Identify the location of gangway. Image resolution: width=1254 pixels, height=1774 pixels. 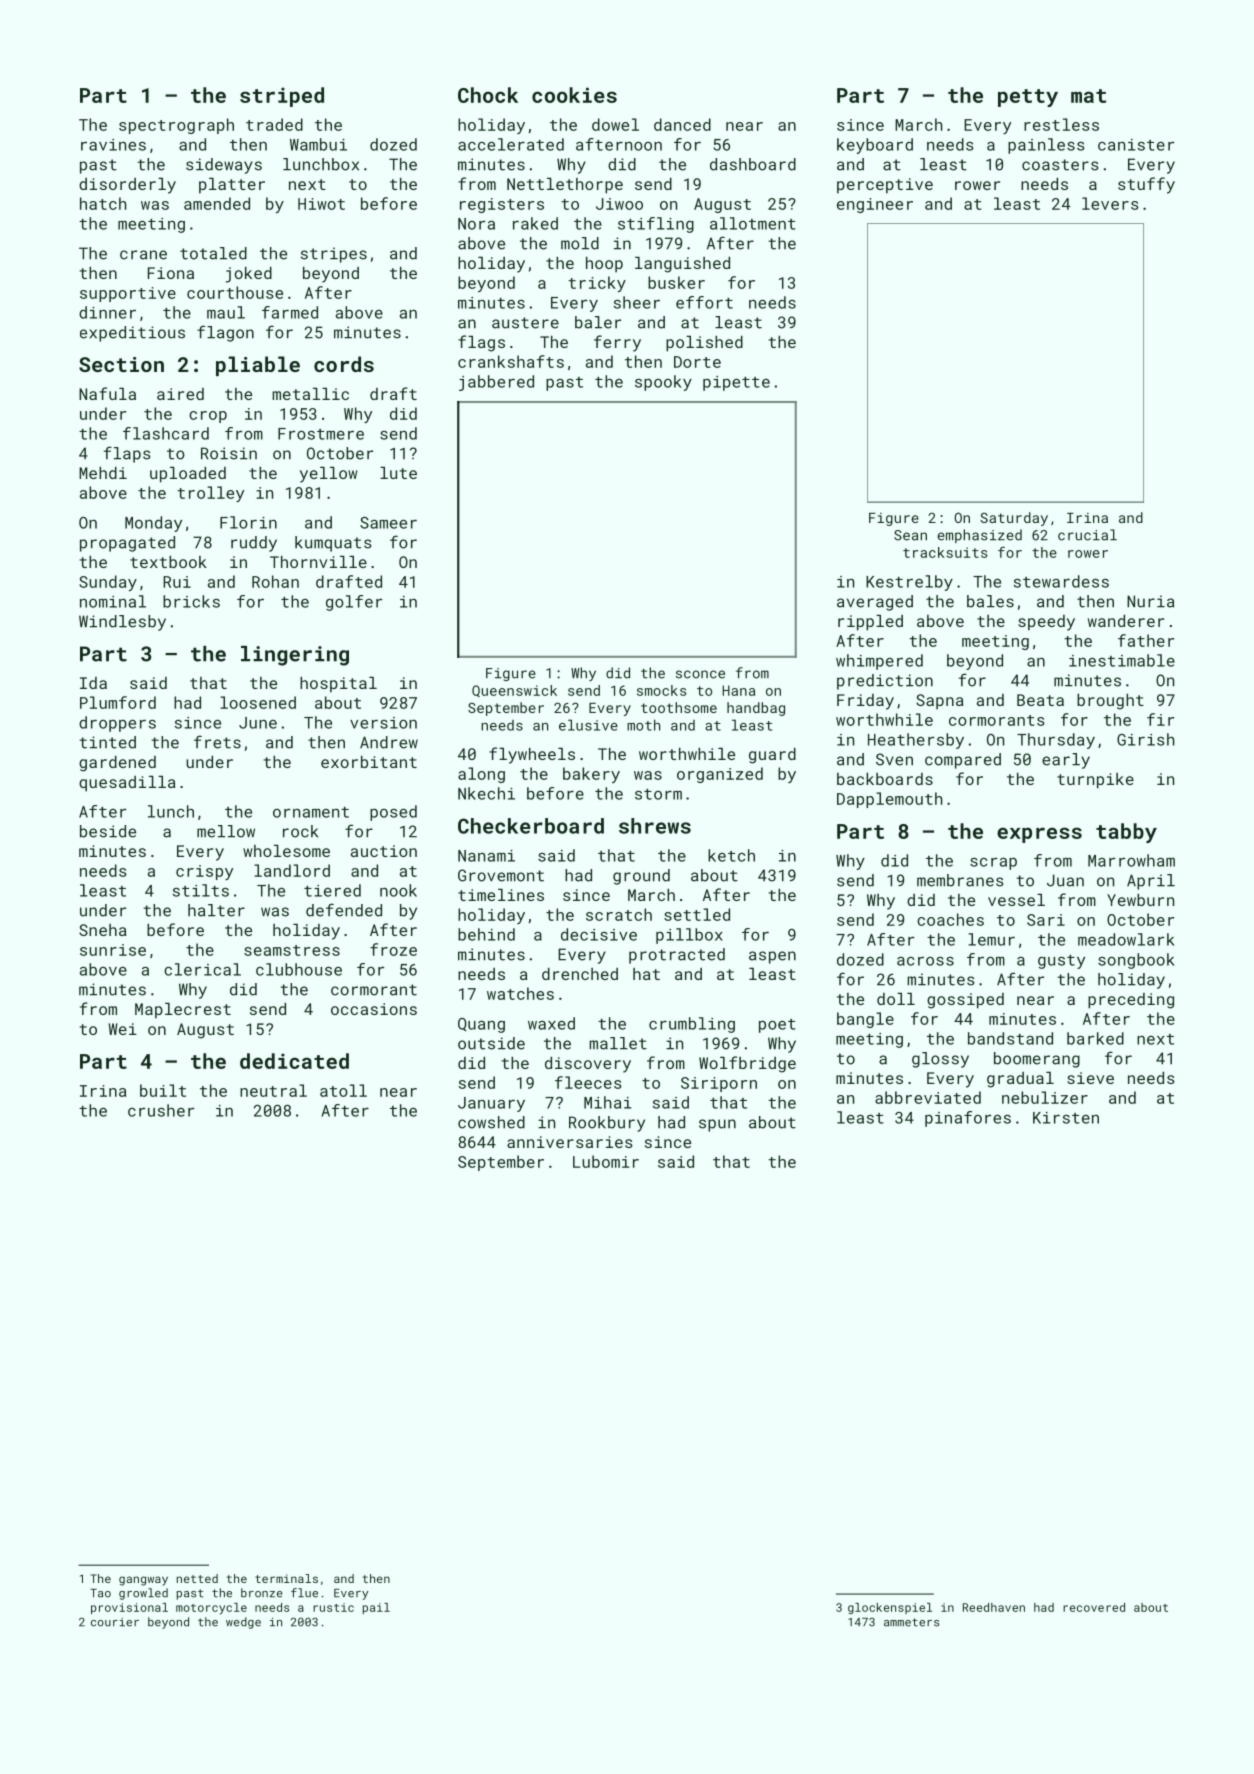
(143, 1581).
